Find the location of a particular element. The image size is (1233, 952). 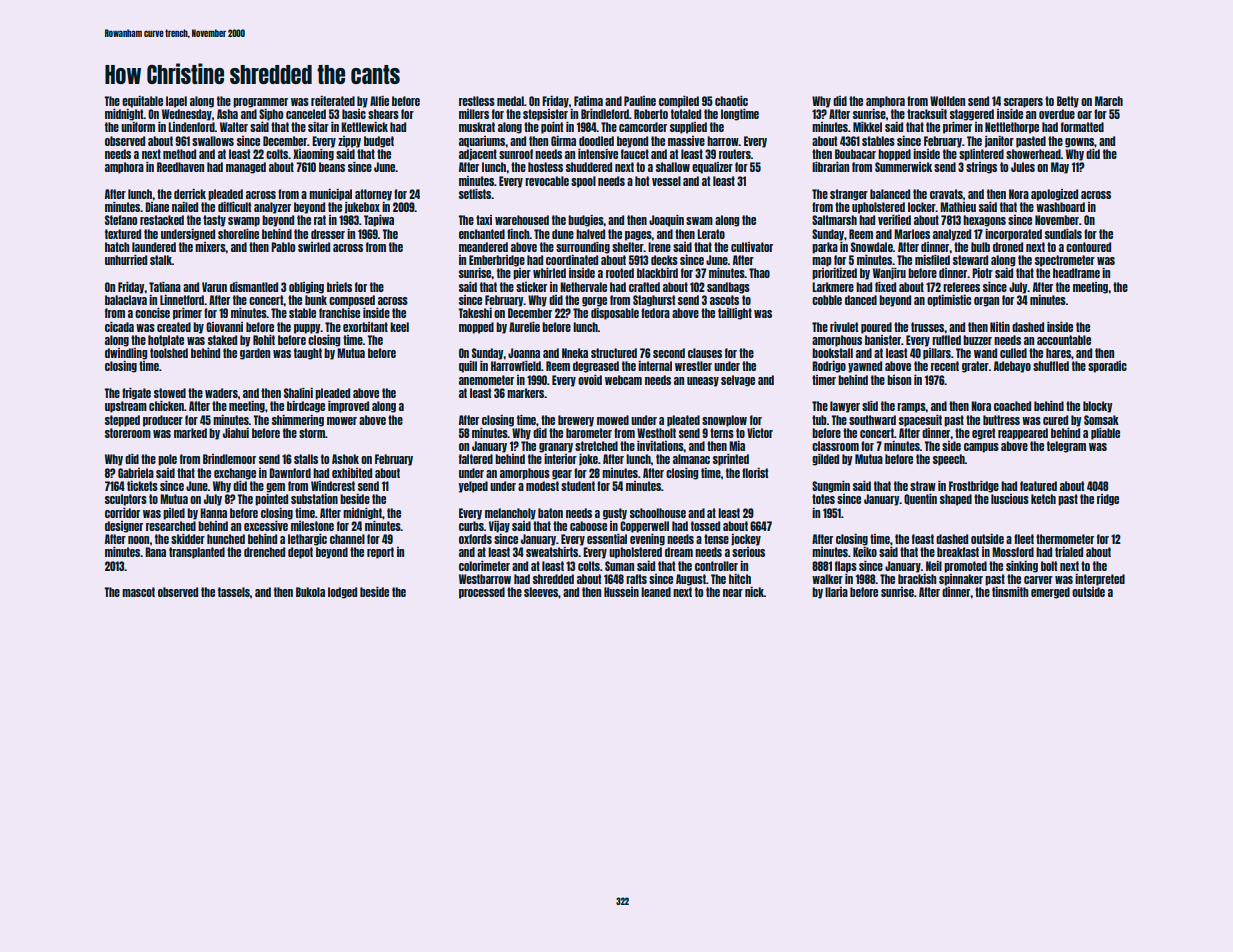

waders is located at coordinates (221, 393).
